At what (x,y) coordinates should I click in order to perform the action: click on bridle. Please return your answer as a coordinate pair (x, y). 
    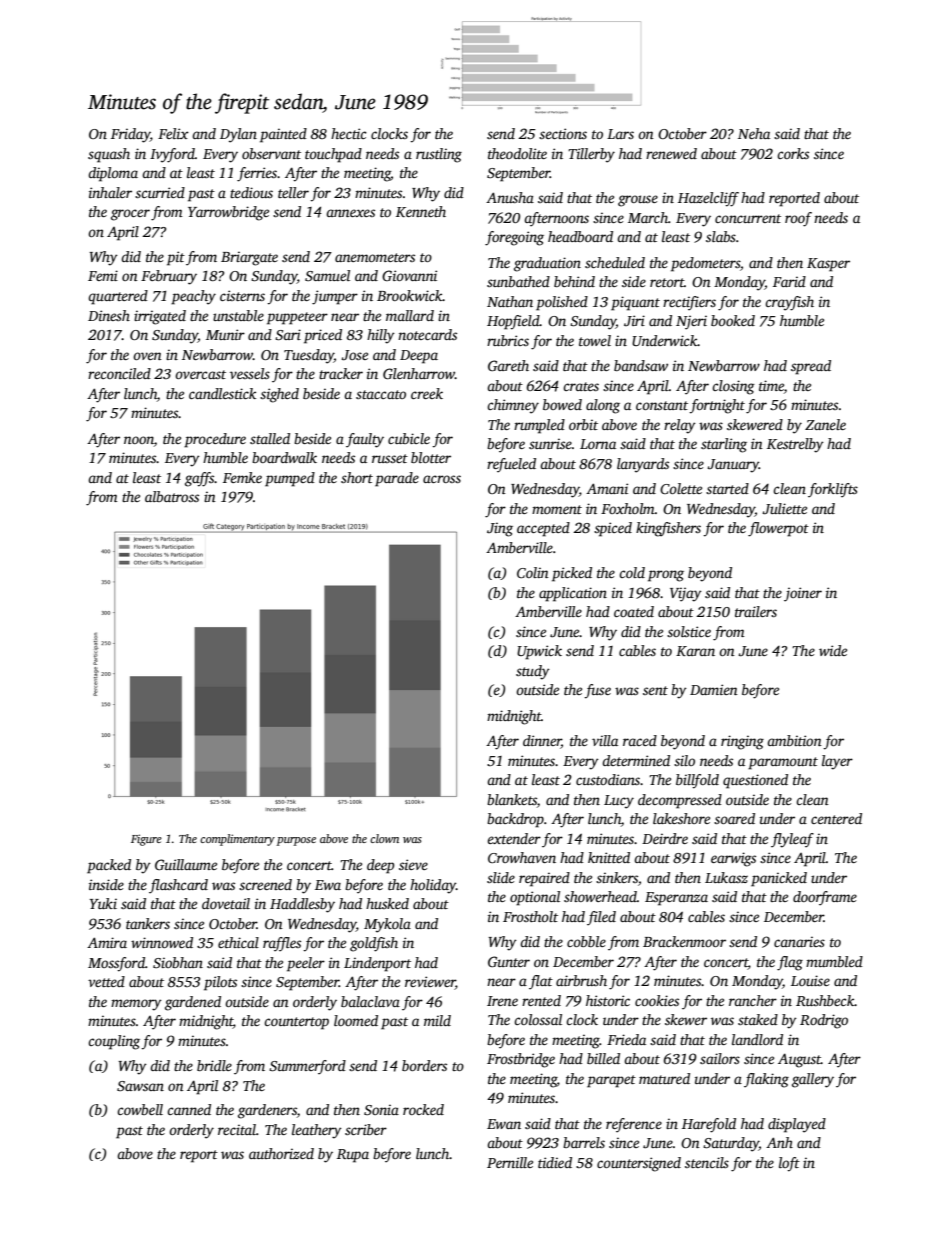
    Looking at the image, I should click on (214, 1065).
